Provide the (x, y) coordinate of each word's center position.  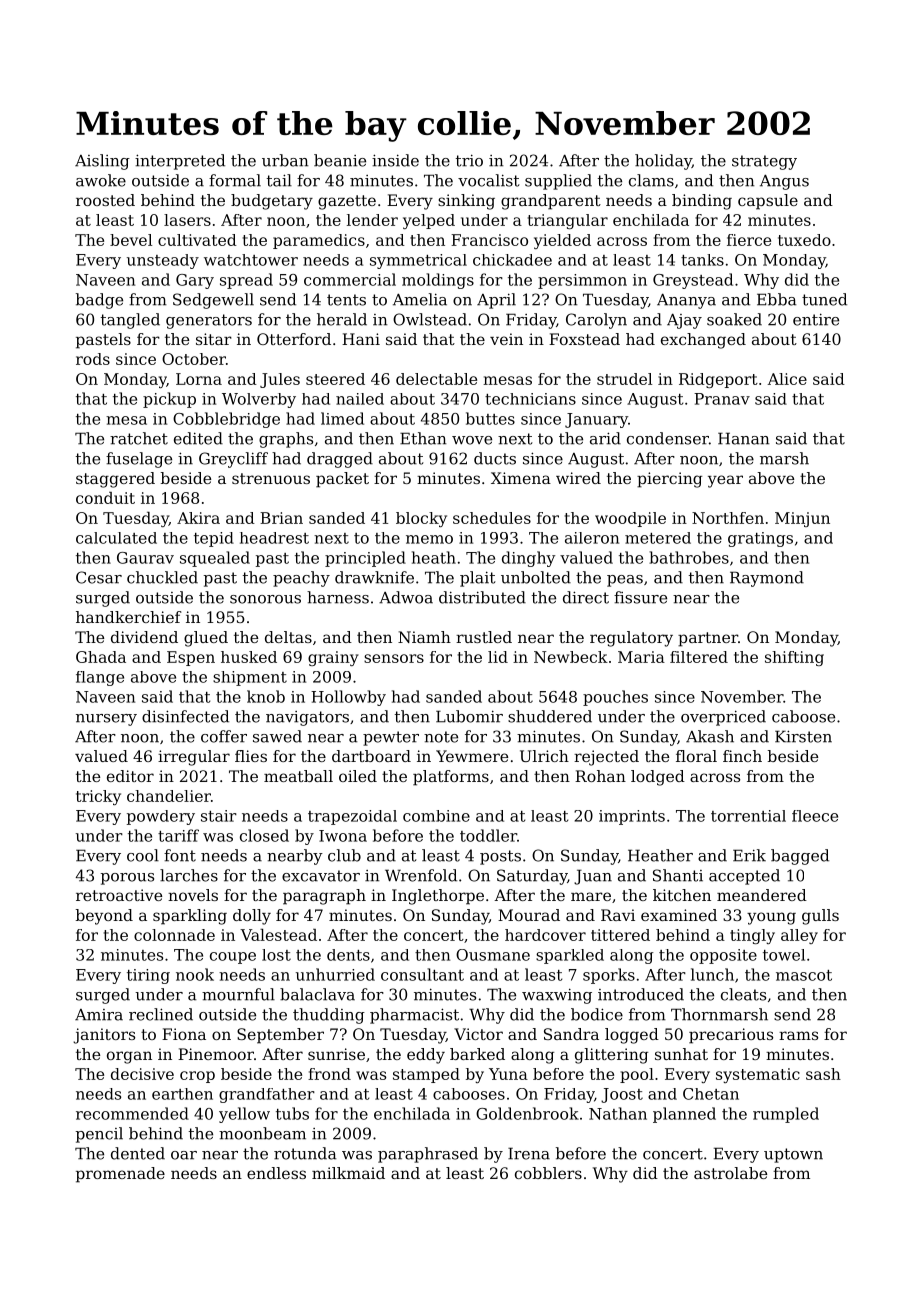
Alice (787, 379)
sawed (277, 736)
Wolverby (259, 400)
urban (285, 160)
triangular (568, 221)
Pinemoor (216, 1054)
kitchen (682, 895)
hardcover (545, 935)
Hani (361, 339)
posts (500, 857)
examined (679, 915)
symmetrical (418, 261)
